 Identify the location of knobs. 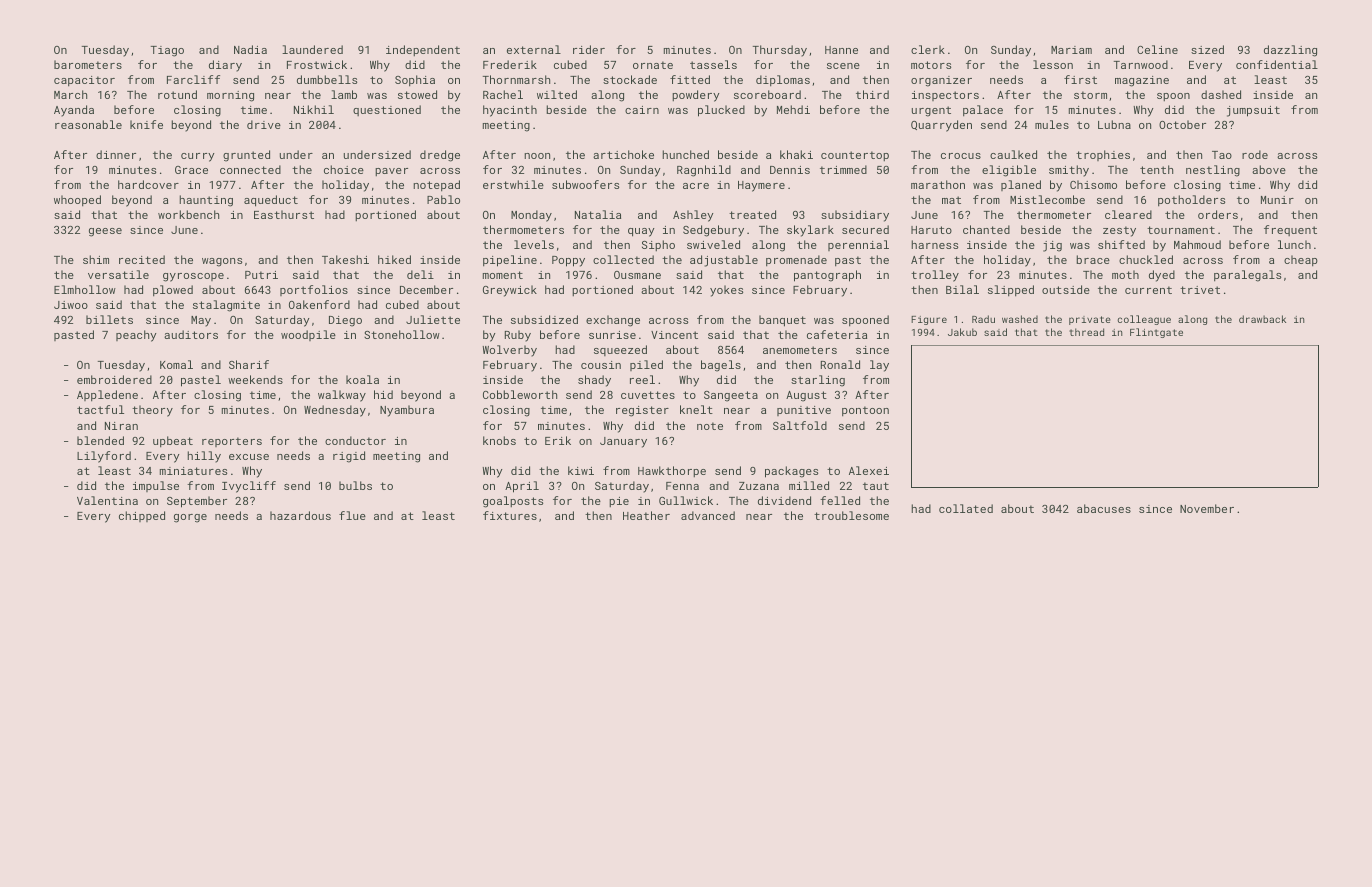
(499, 440).
